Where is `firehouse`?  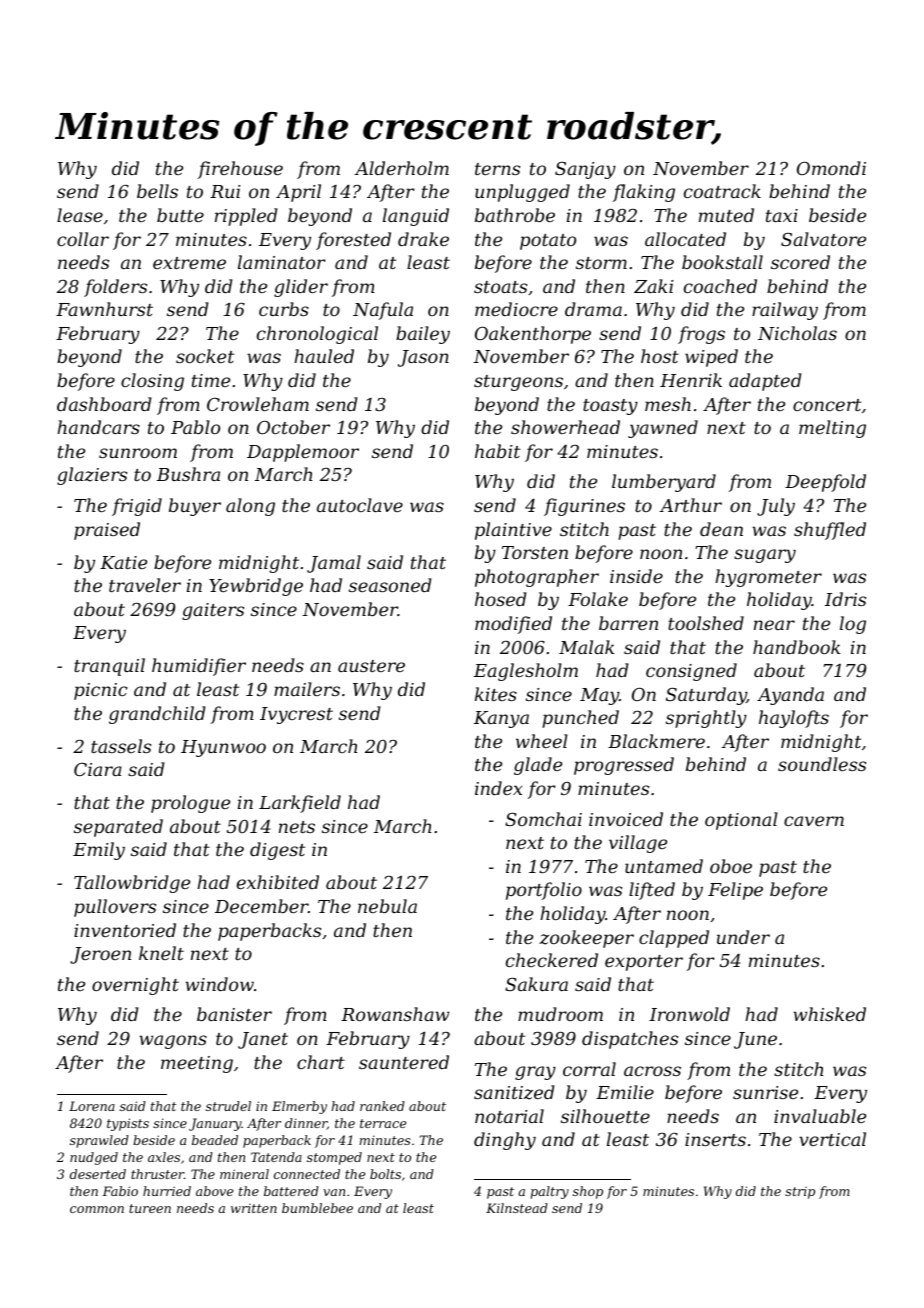
firehouse is located at coordinates (240, 170).
